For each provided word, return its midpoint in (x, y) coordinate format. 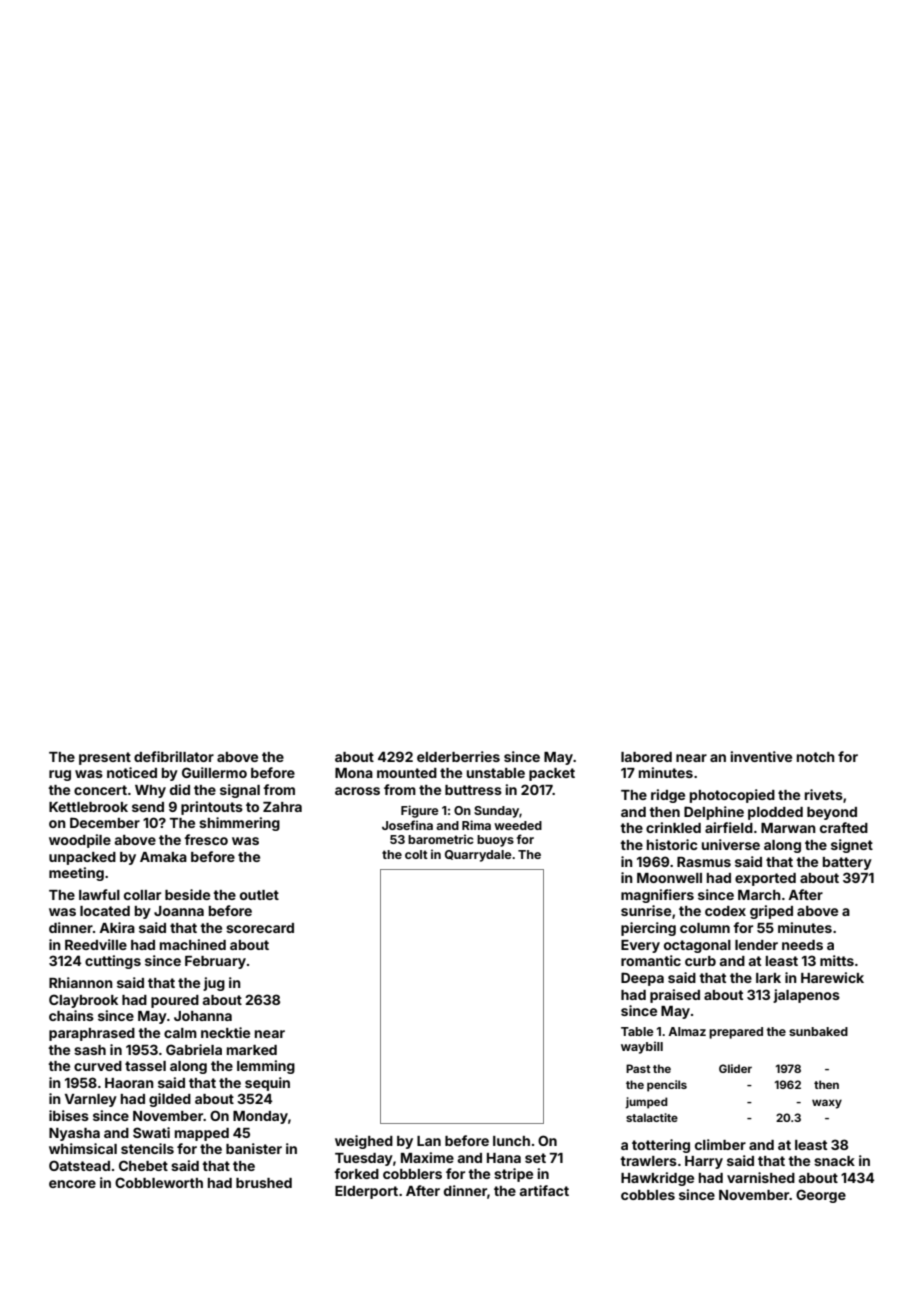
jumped (646, 1103)
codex (725, 911)
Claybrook (83, 1001)
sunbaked (818, 1031)
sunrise (646, 910)
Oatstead (79, 1165)
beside (187, 894)
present (105, 758)
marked (252, 1050)
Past (638, 1068)
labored (646, 757)
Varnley (91, 1100)
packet (552, 774)
